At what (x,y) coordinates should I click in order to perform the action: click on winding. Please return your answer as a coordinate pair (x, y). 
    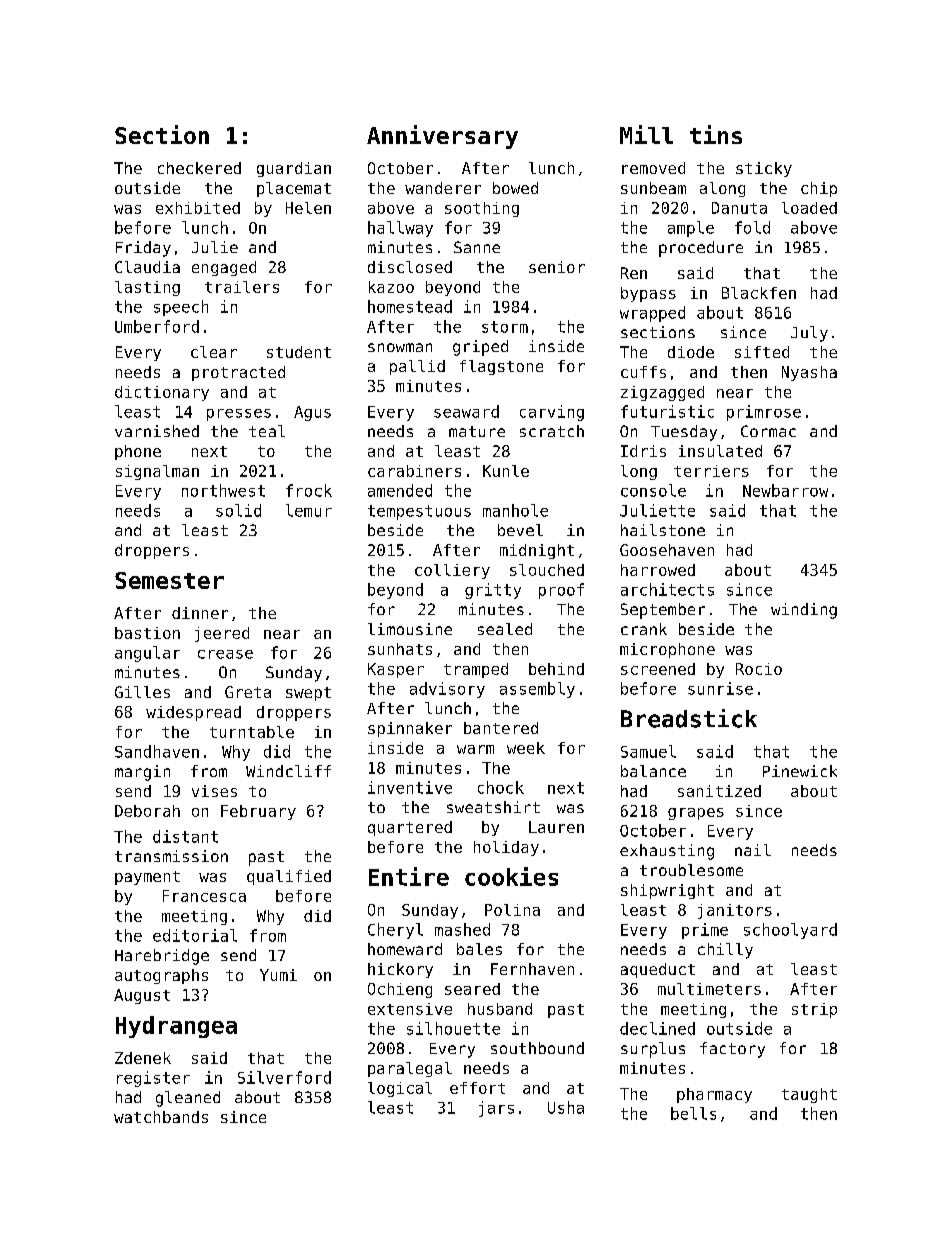
    Looking at the image, I should click on (804, 611).
